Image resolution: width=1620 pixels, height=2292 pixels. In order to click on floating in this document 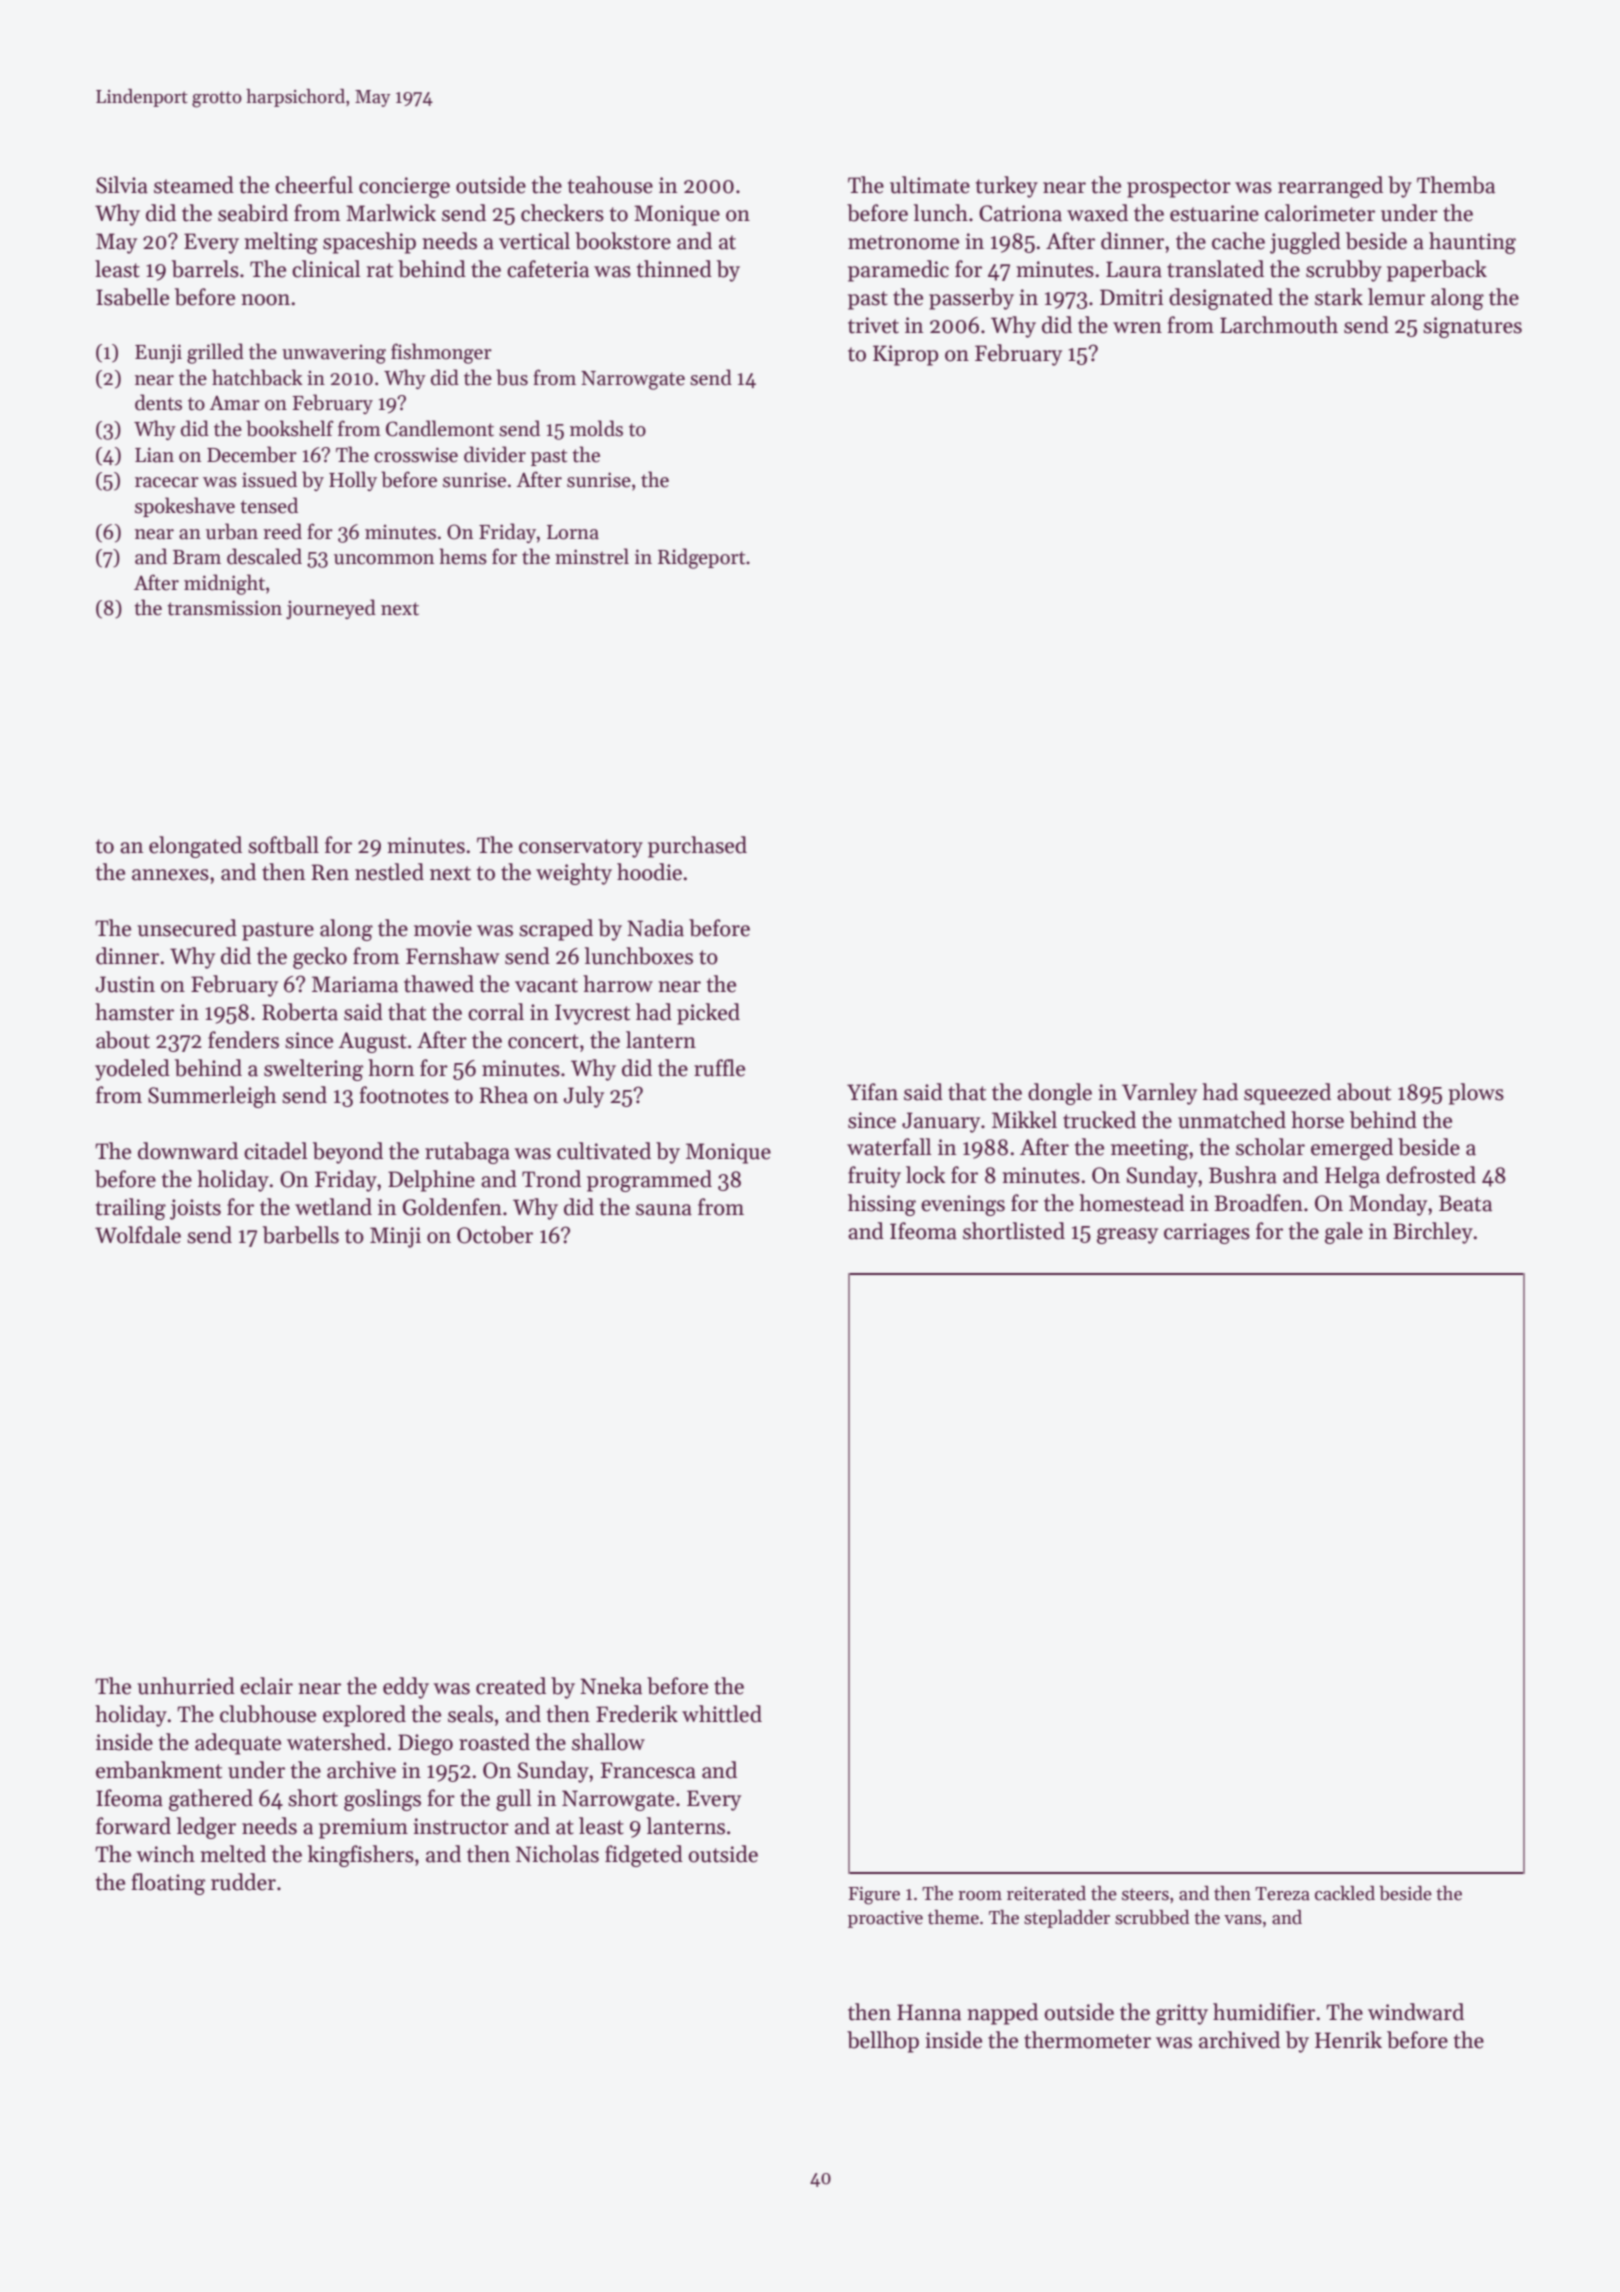, I will do `click(168, 1884)`.
